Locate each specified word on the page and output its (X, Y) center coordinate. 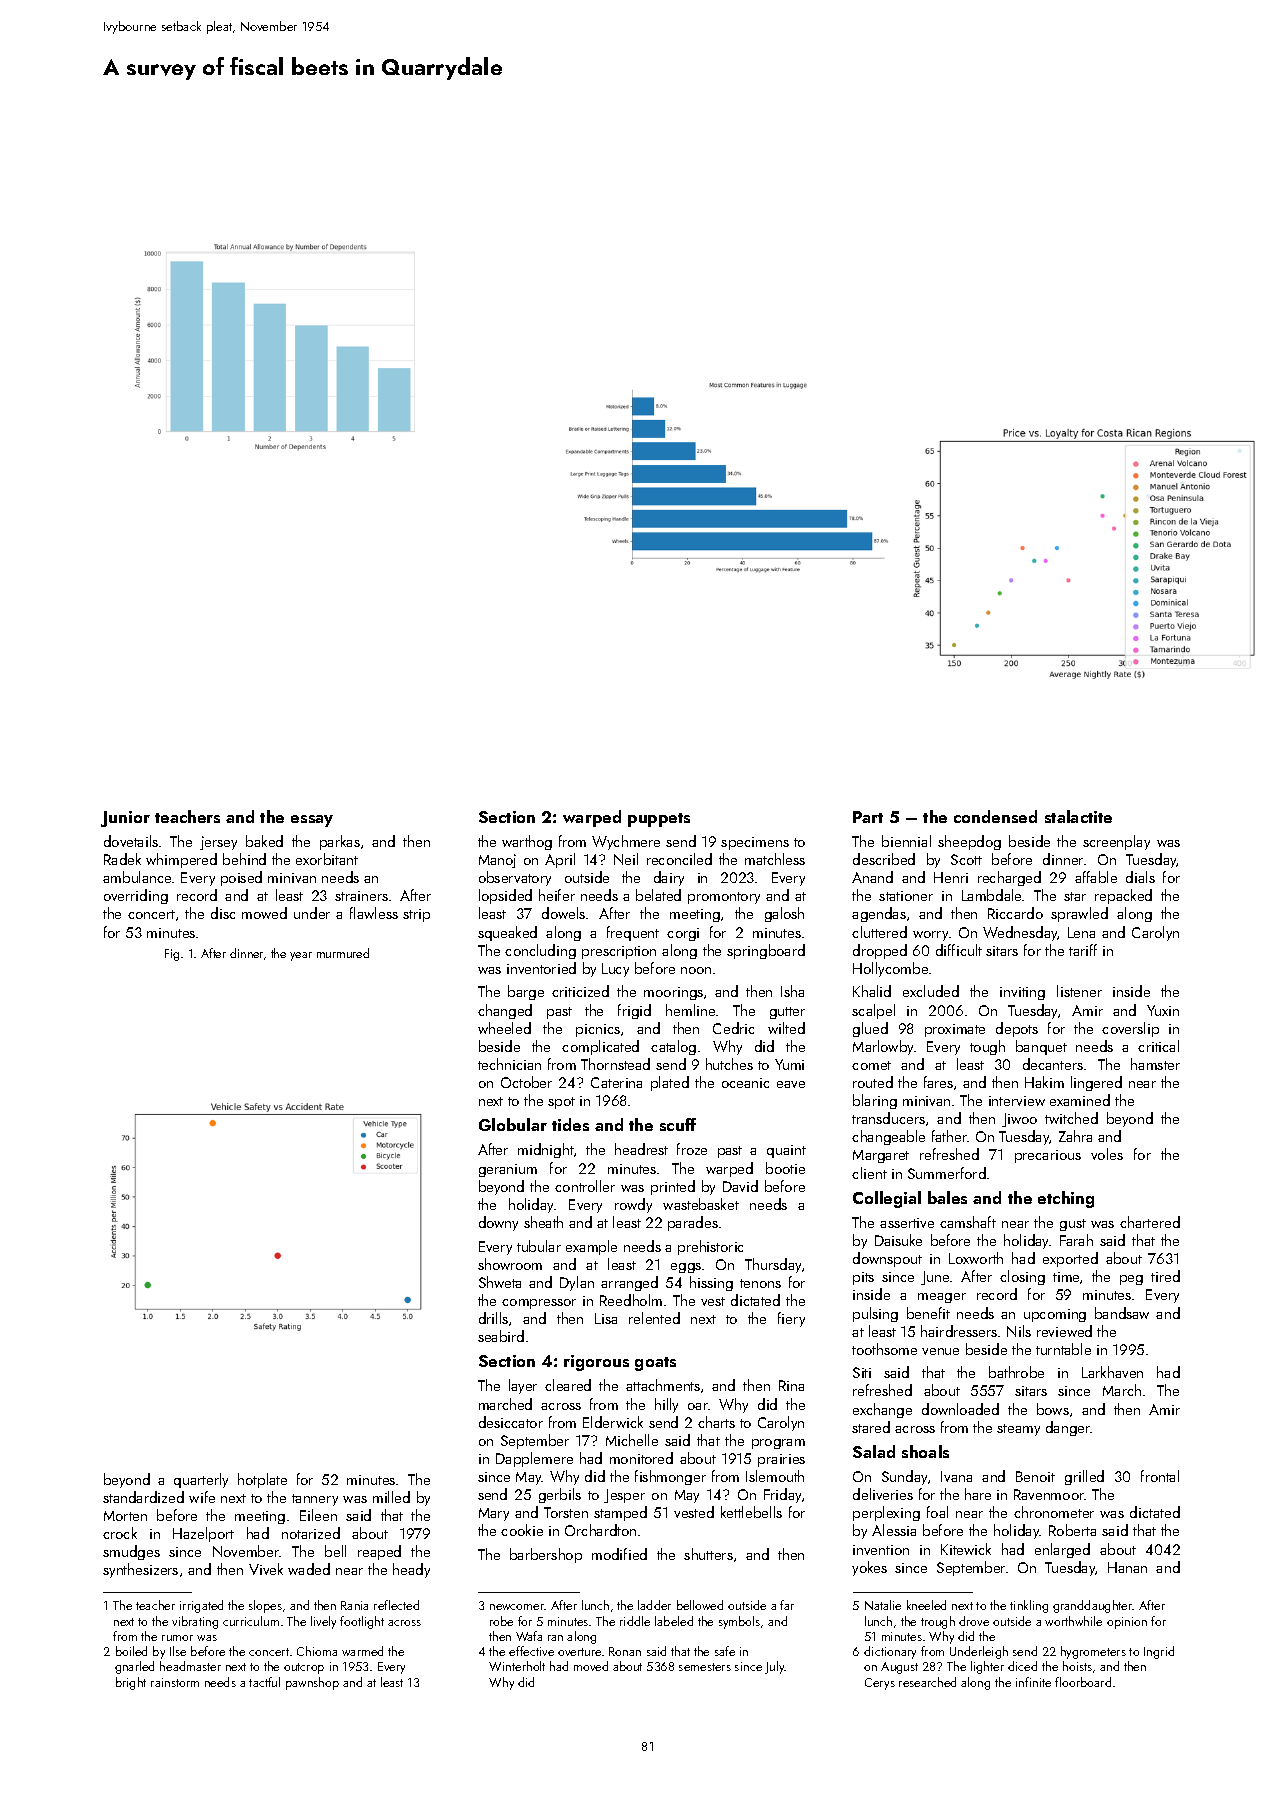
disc (223, 913)
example (591, 1247)
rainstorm (175, 1682)
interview (1017, 1101)
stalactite (1078, 816)
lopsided (505, 896)
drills (493, 1318)
